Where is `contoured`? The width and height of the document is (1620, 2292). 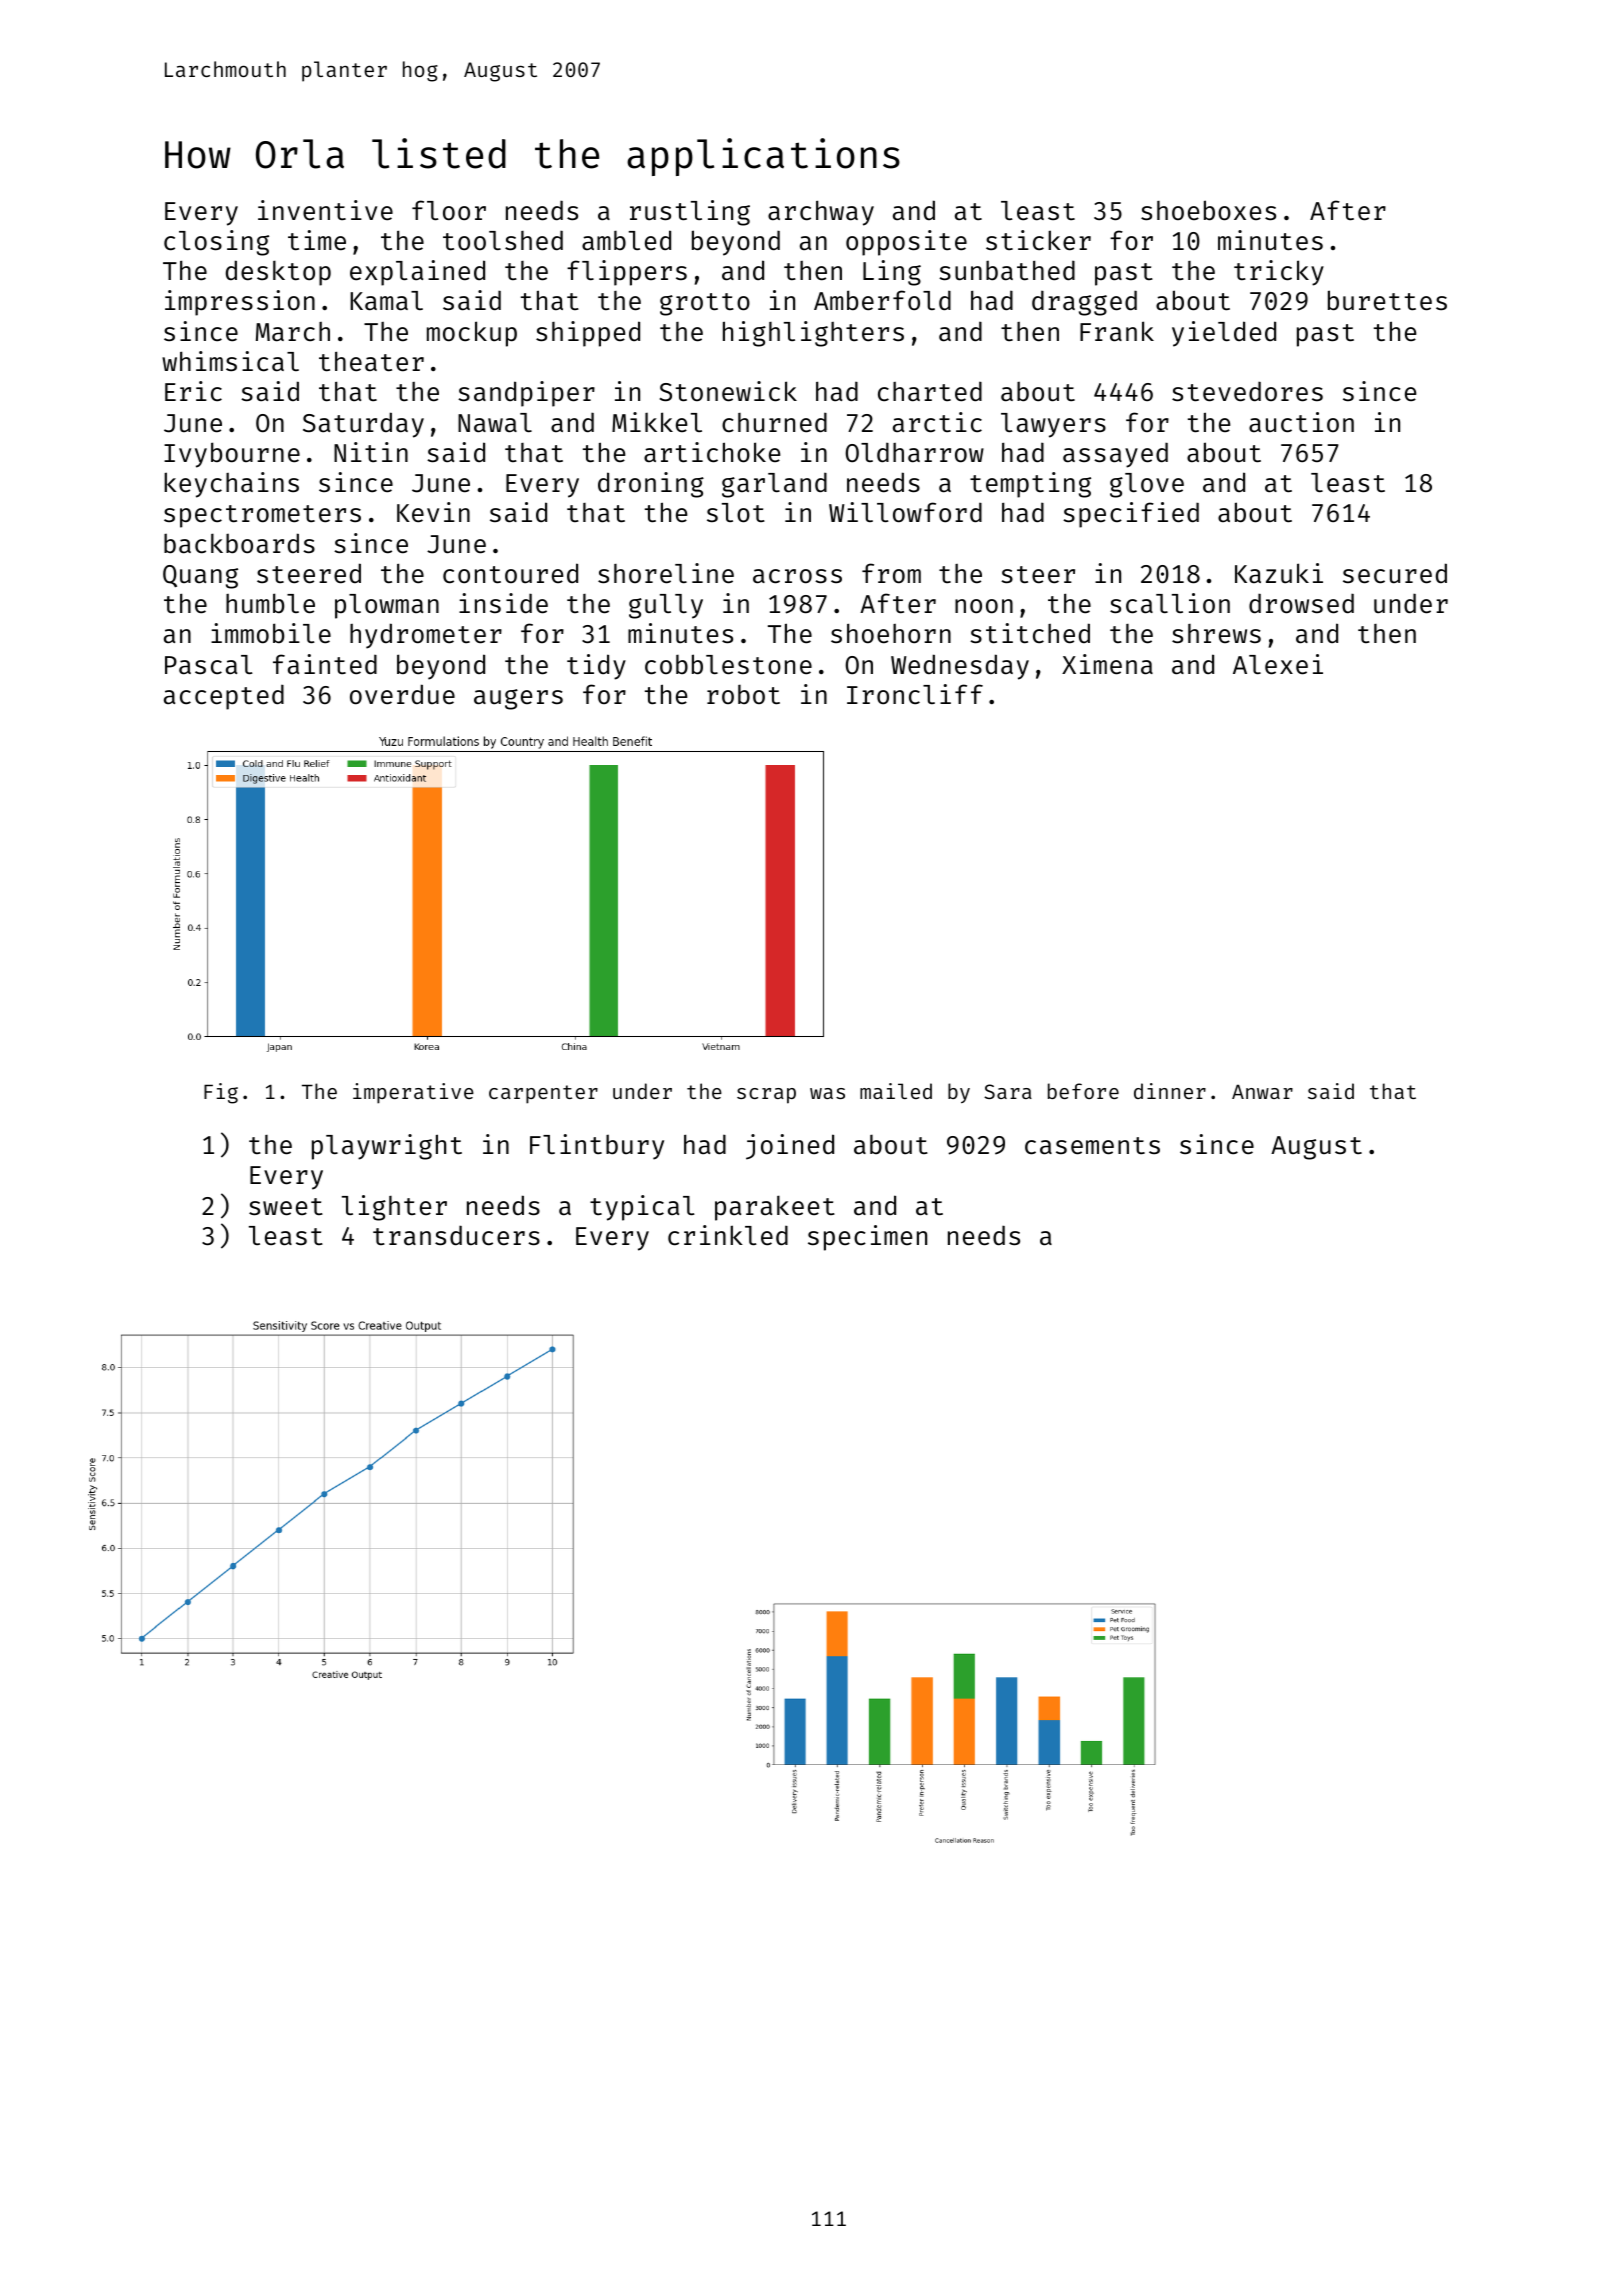
contoured is located at coordinates (510, 573).
